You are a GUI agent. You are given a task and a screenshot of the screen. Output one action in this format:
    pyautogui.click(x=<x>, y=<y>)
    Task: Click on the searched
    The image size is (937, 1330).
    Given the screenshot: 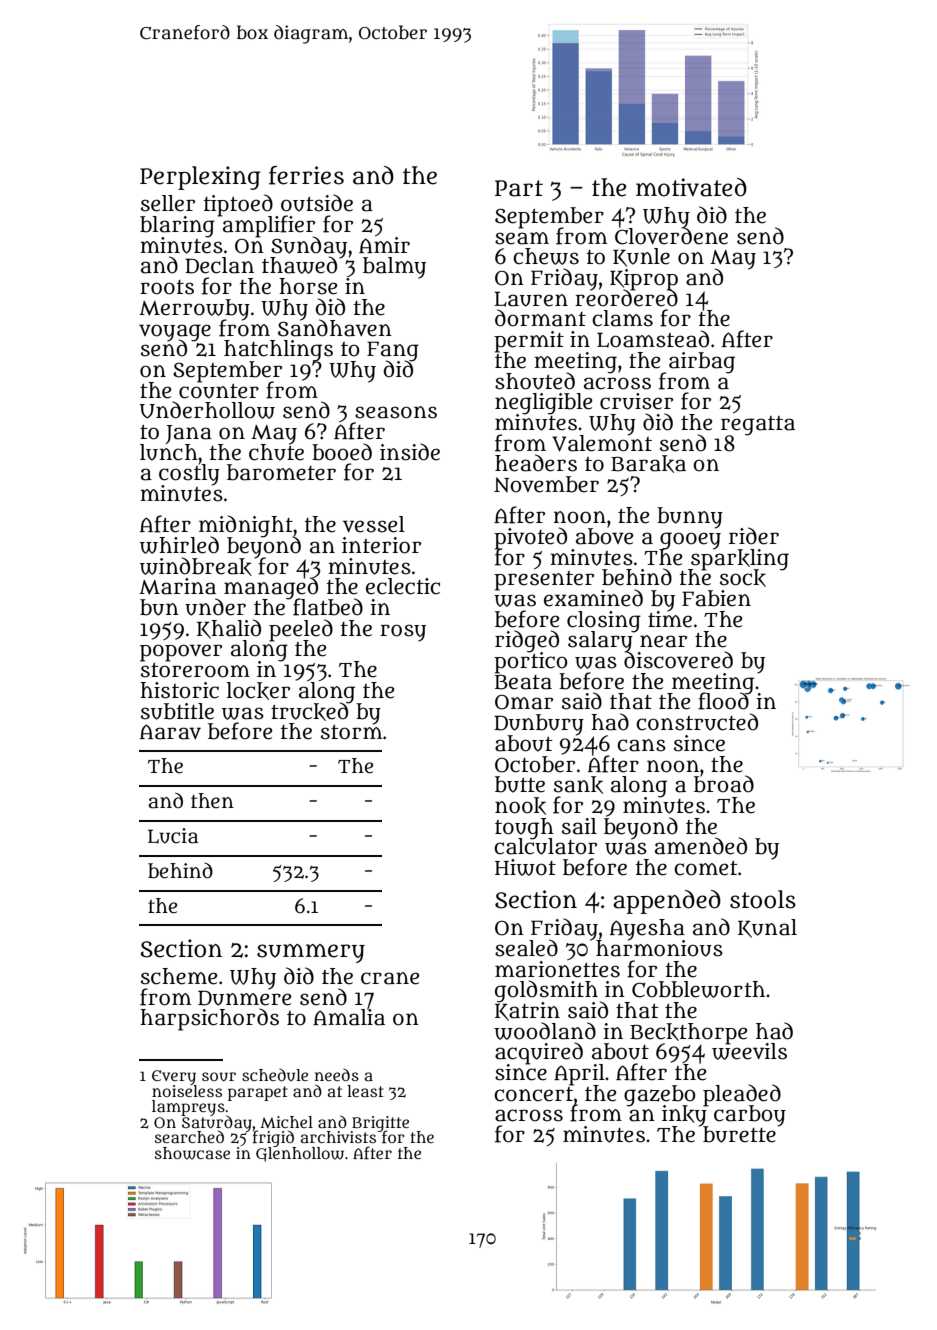 What is the action you would take?
    pyautogui.click(x=189, y=1137)
